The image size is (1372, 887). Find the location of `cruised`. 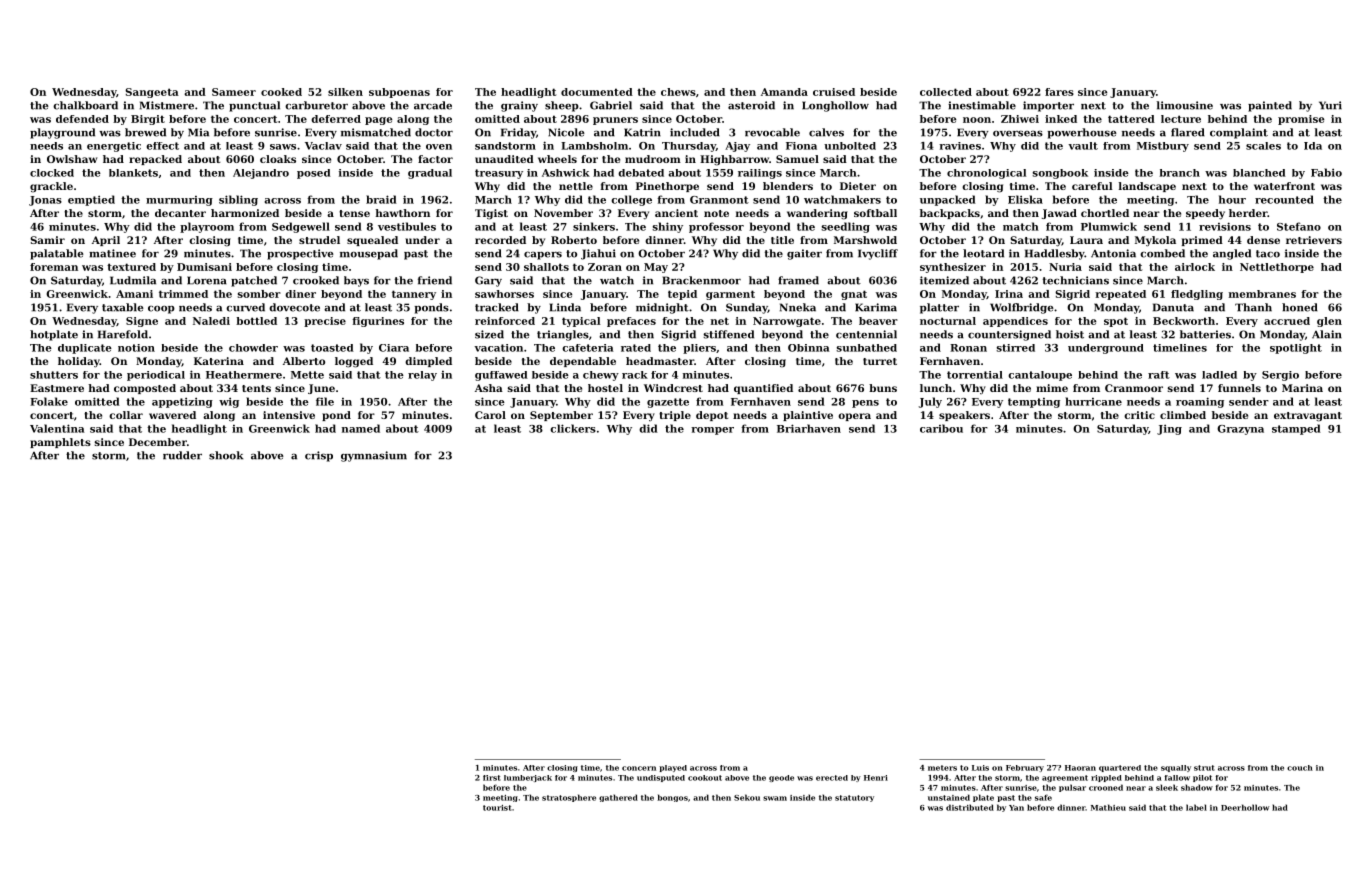

cruised is located at coordinates (834, 92).
